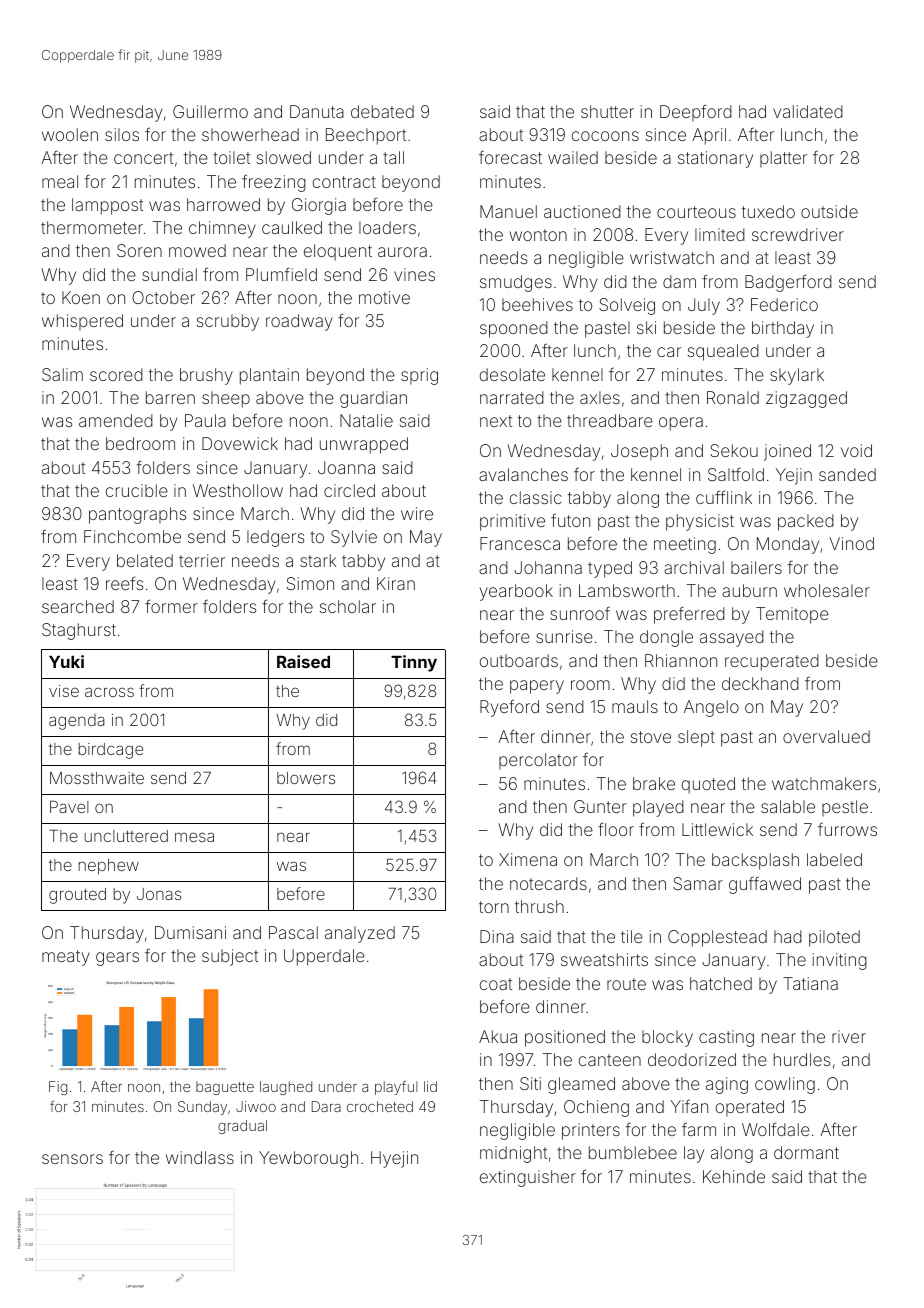 This image has width=924, height=1308. I want to click on validated, so click(808, 111).
